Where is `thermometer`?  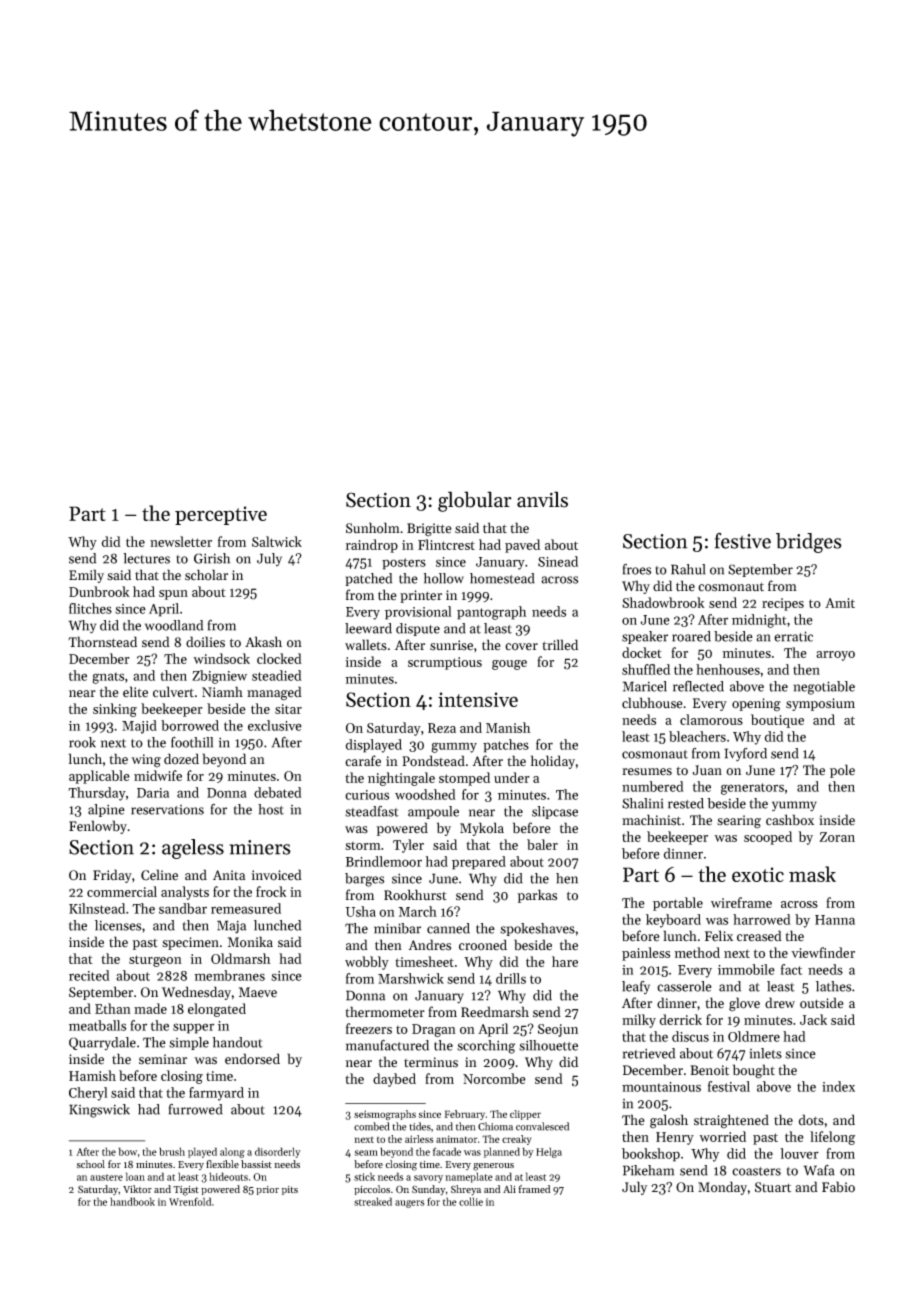 thermometer is located at coordinates (385, 1012).
